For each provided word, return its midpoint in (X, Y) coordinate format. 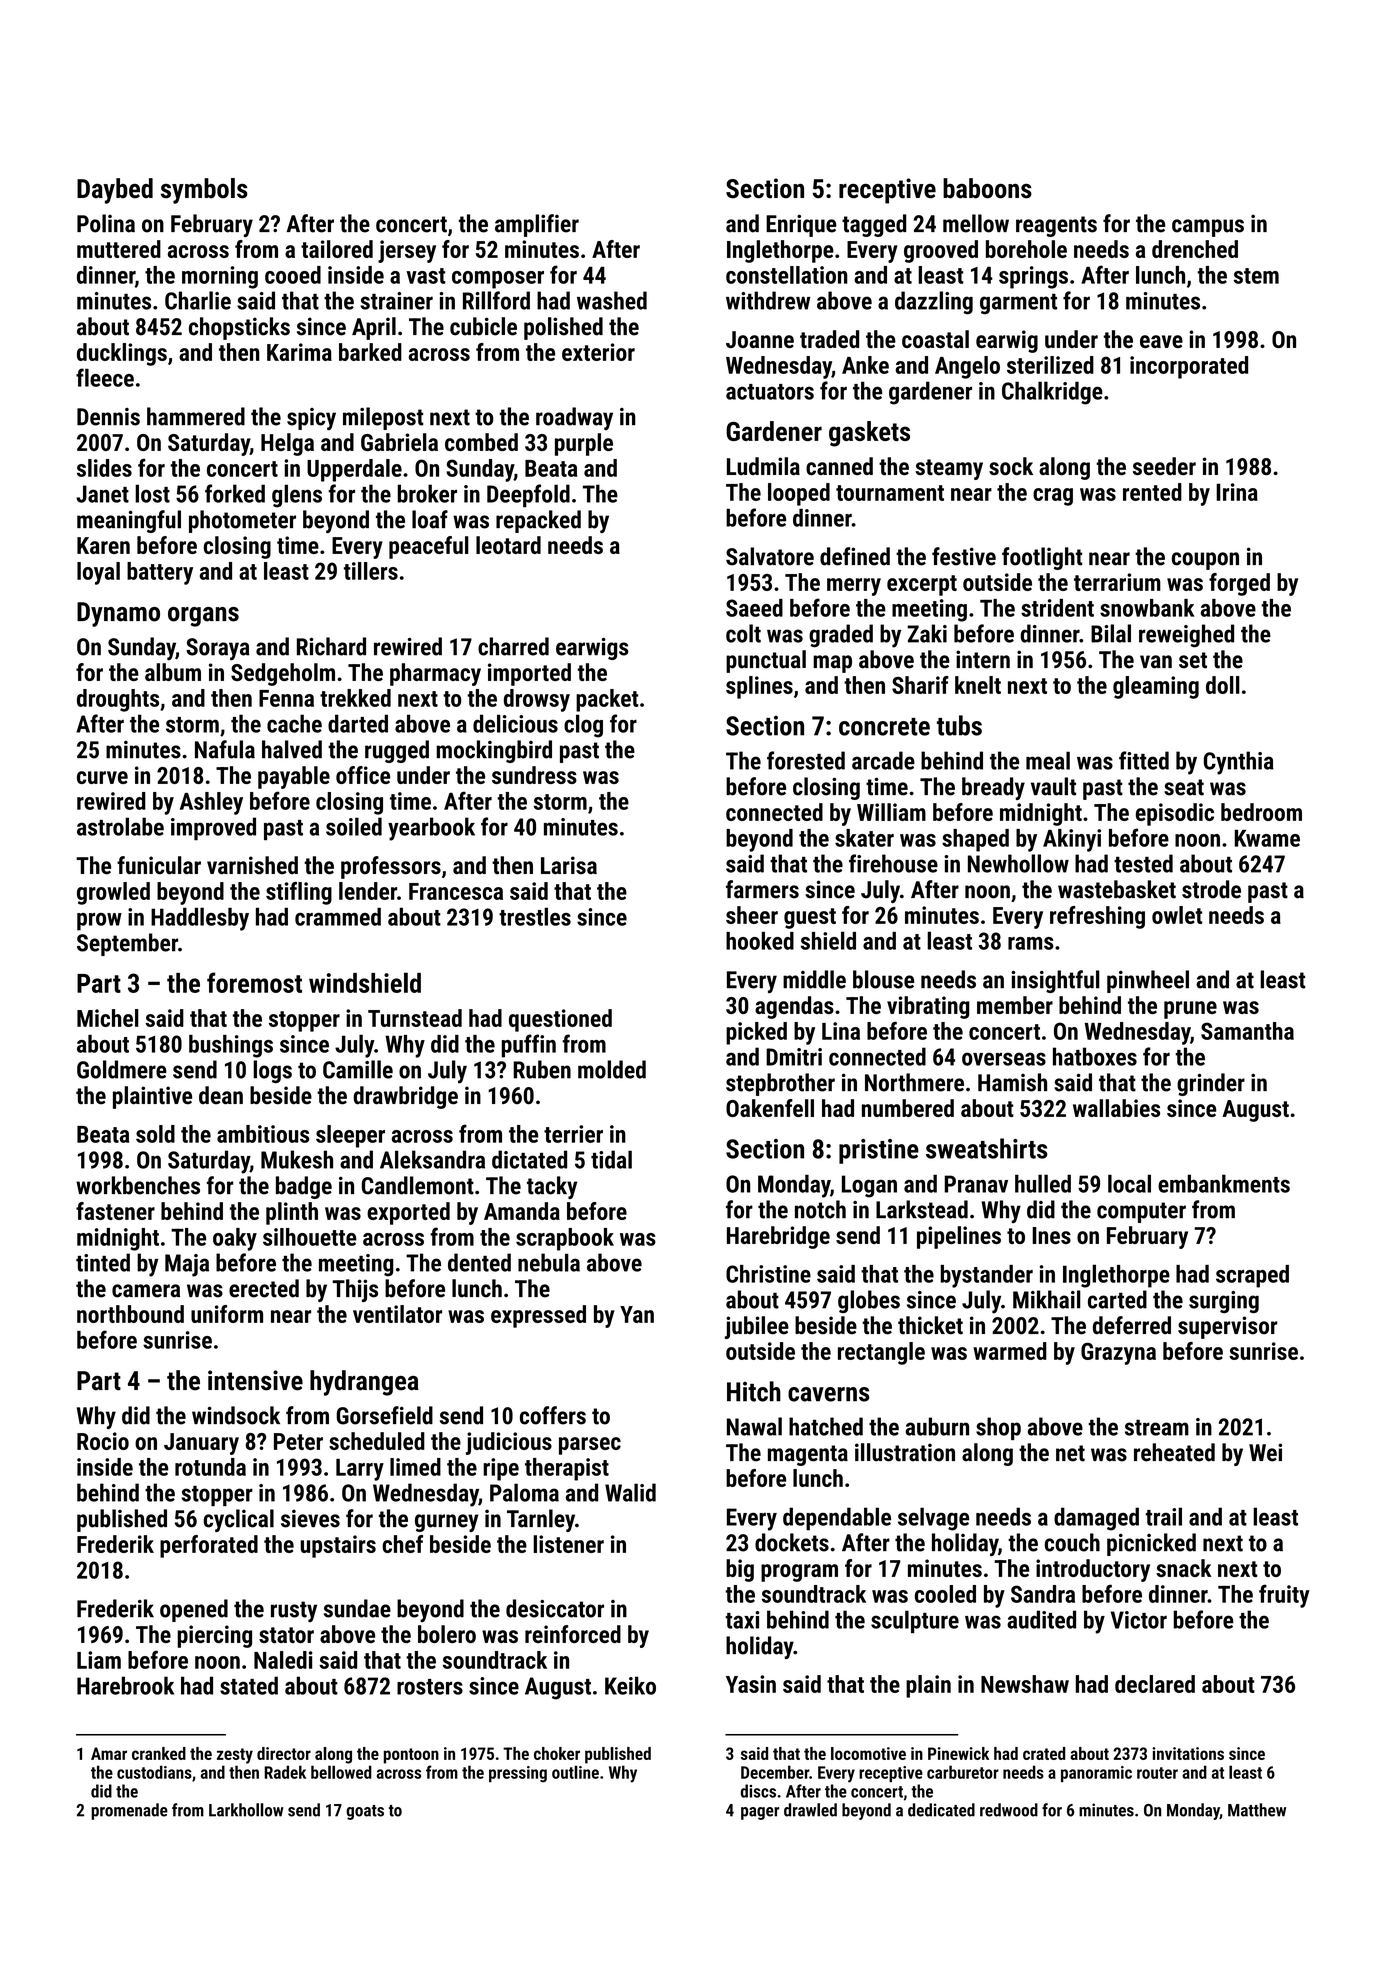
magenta (808, 1455)
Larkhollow (246, 1810)
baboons (987, 188)
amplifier (537, 225)
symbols (204, 191)
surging (1224, 1302)
